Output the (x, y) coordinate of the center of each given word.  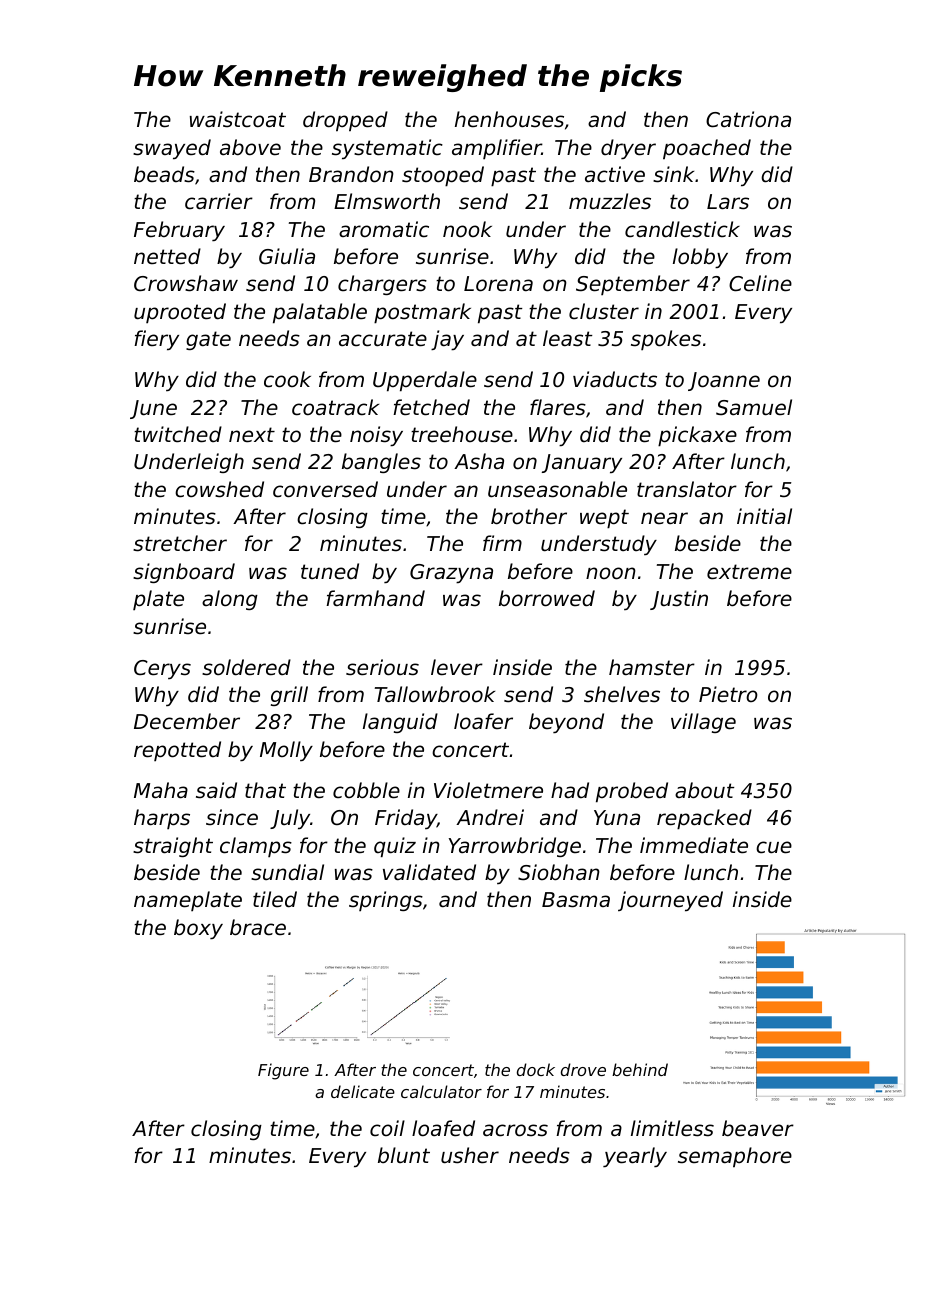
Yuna (617, 817)
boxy (198, 929)
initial (764, 516)
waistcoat (238, 119)
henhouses (509, 119)
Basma (576, 900)
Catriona (748, 119)
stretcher (180, 543)
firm (502, 543)
